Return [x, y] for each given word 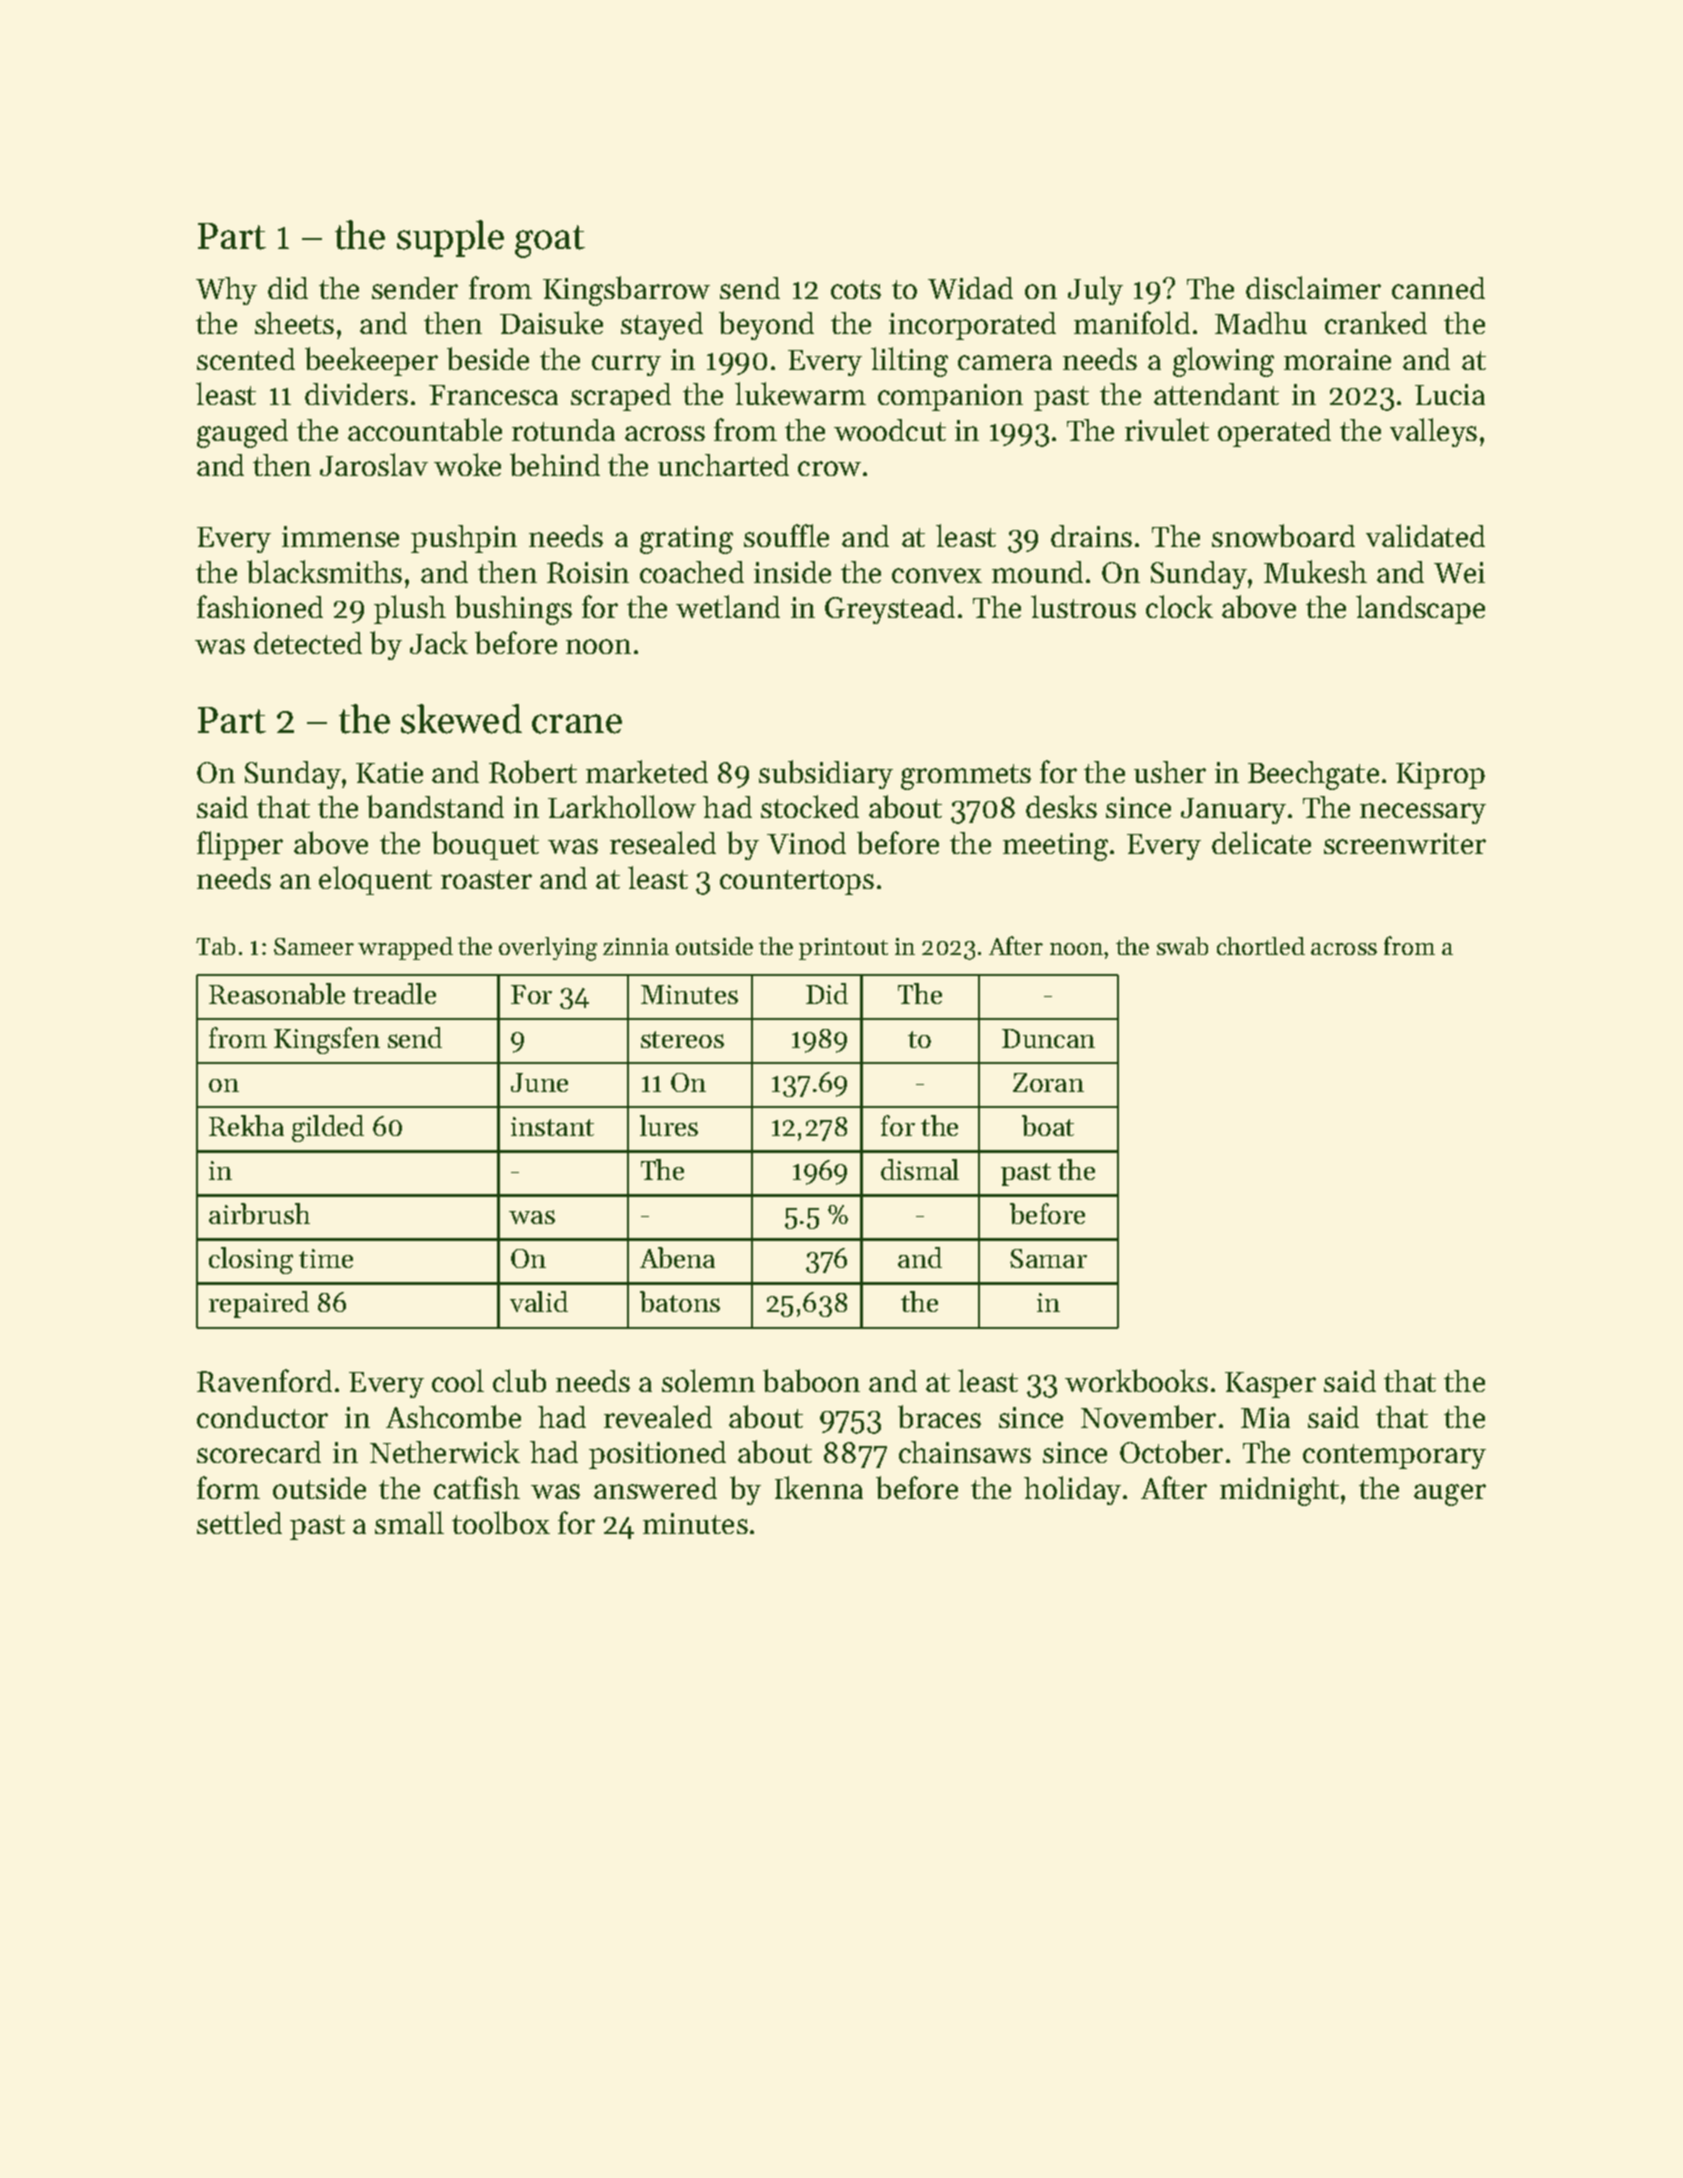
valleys [1433, 432]
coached [692, 572]
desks [1061, 806]
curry [626, 365]
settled [239, 1522]
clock [1179, 606]
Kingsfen [327, 1040]
